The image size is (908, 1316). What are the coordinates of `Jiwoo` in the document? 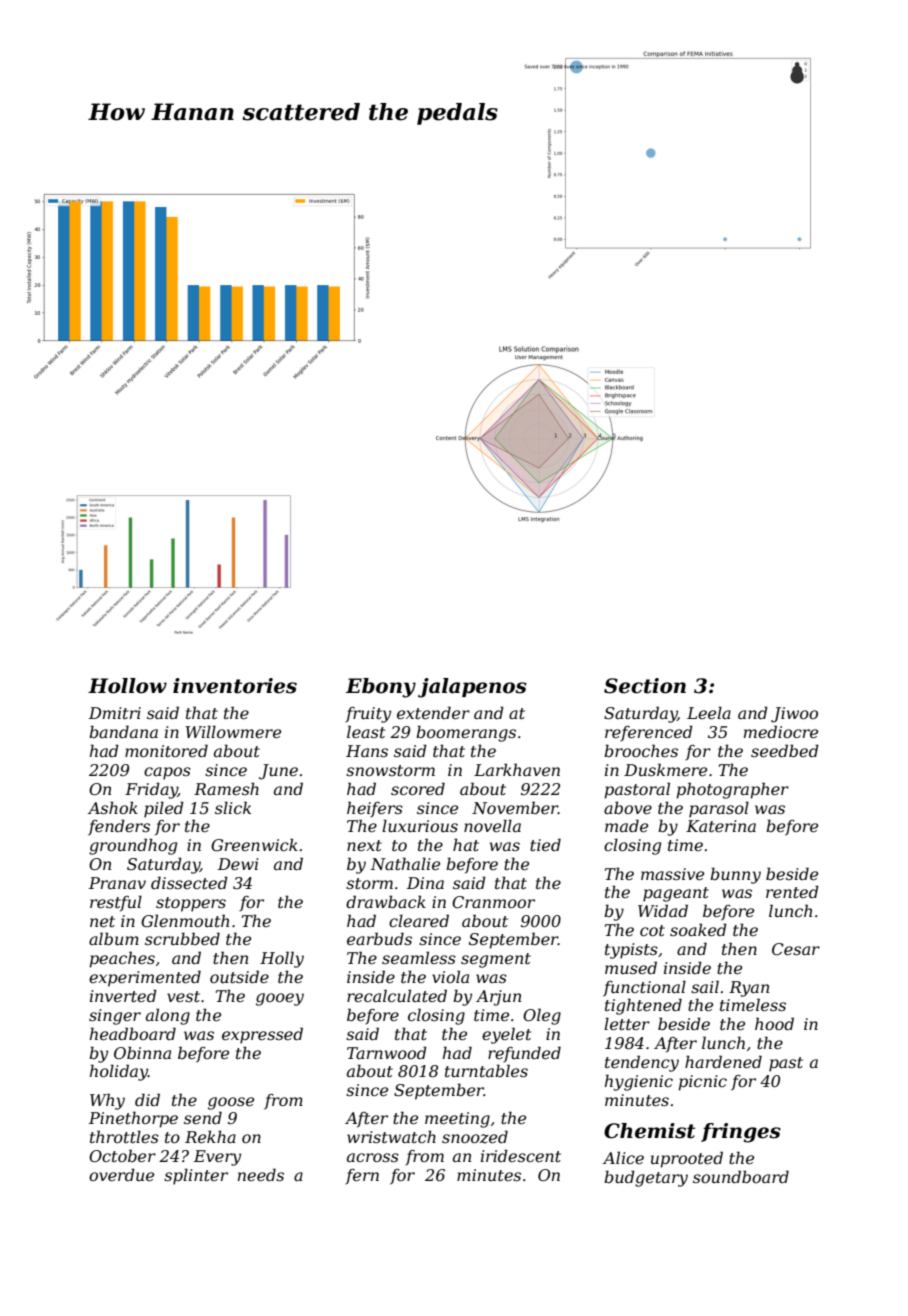 It's located at (794, 715).
